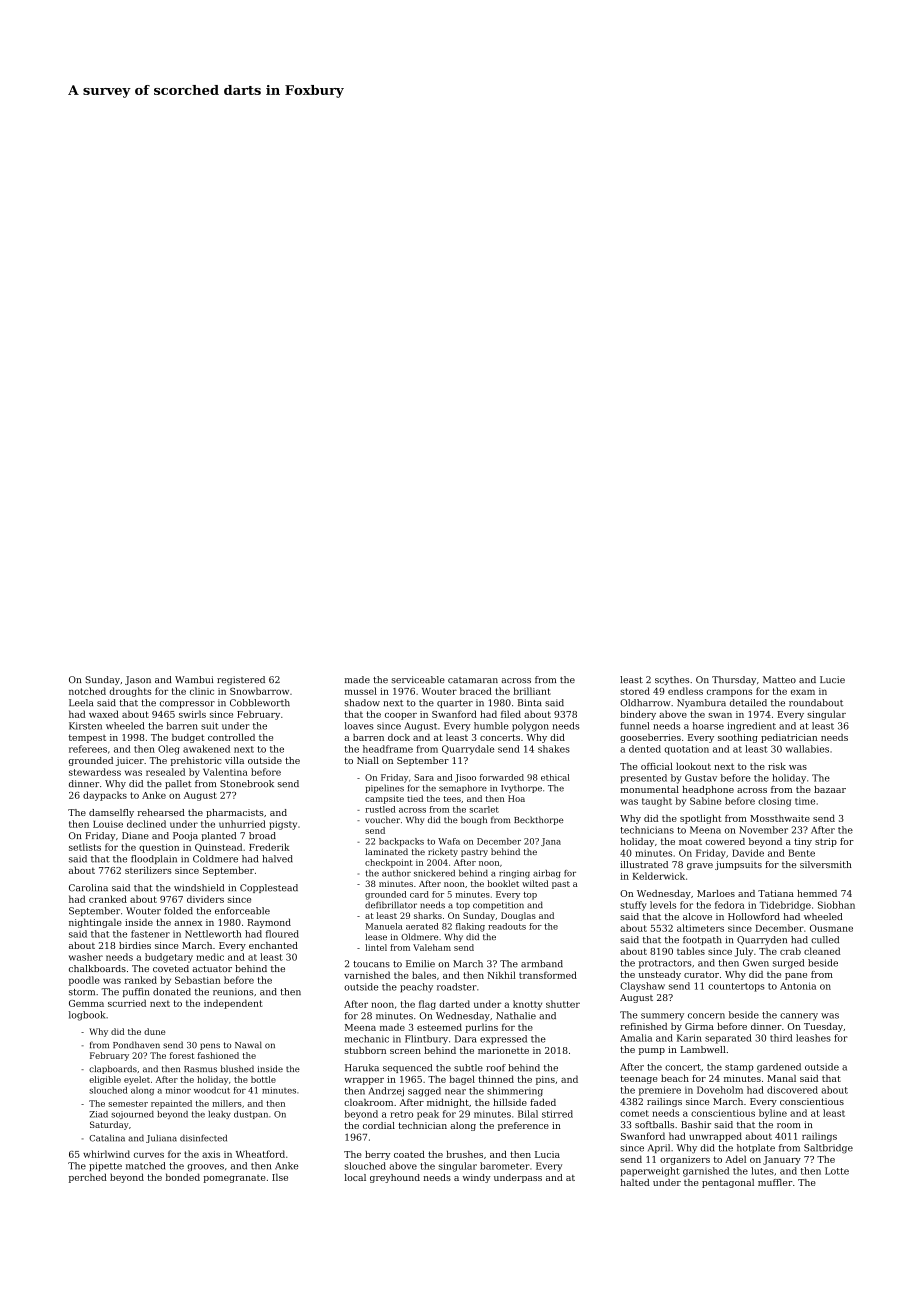  What do you see at coordinates (792, 1090) in the image?
I see `discovered` at bounding box center [792, 1090].
